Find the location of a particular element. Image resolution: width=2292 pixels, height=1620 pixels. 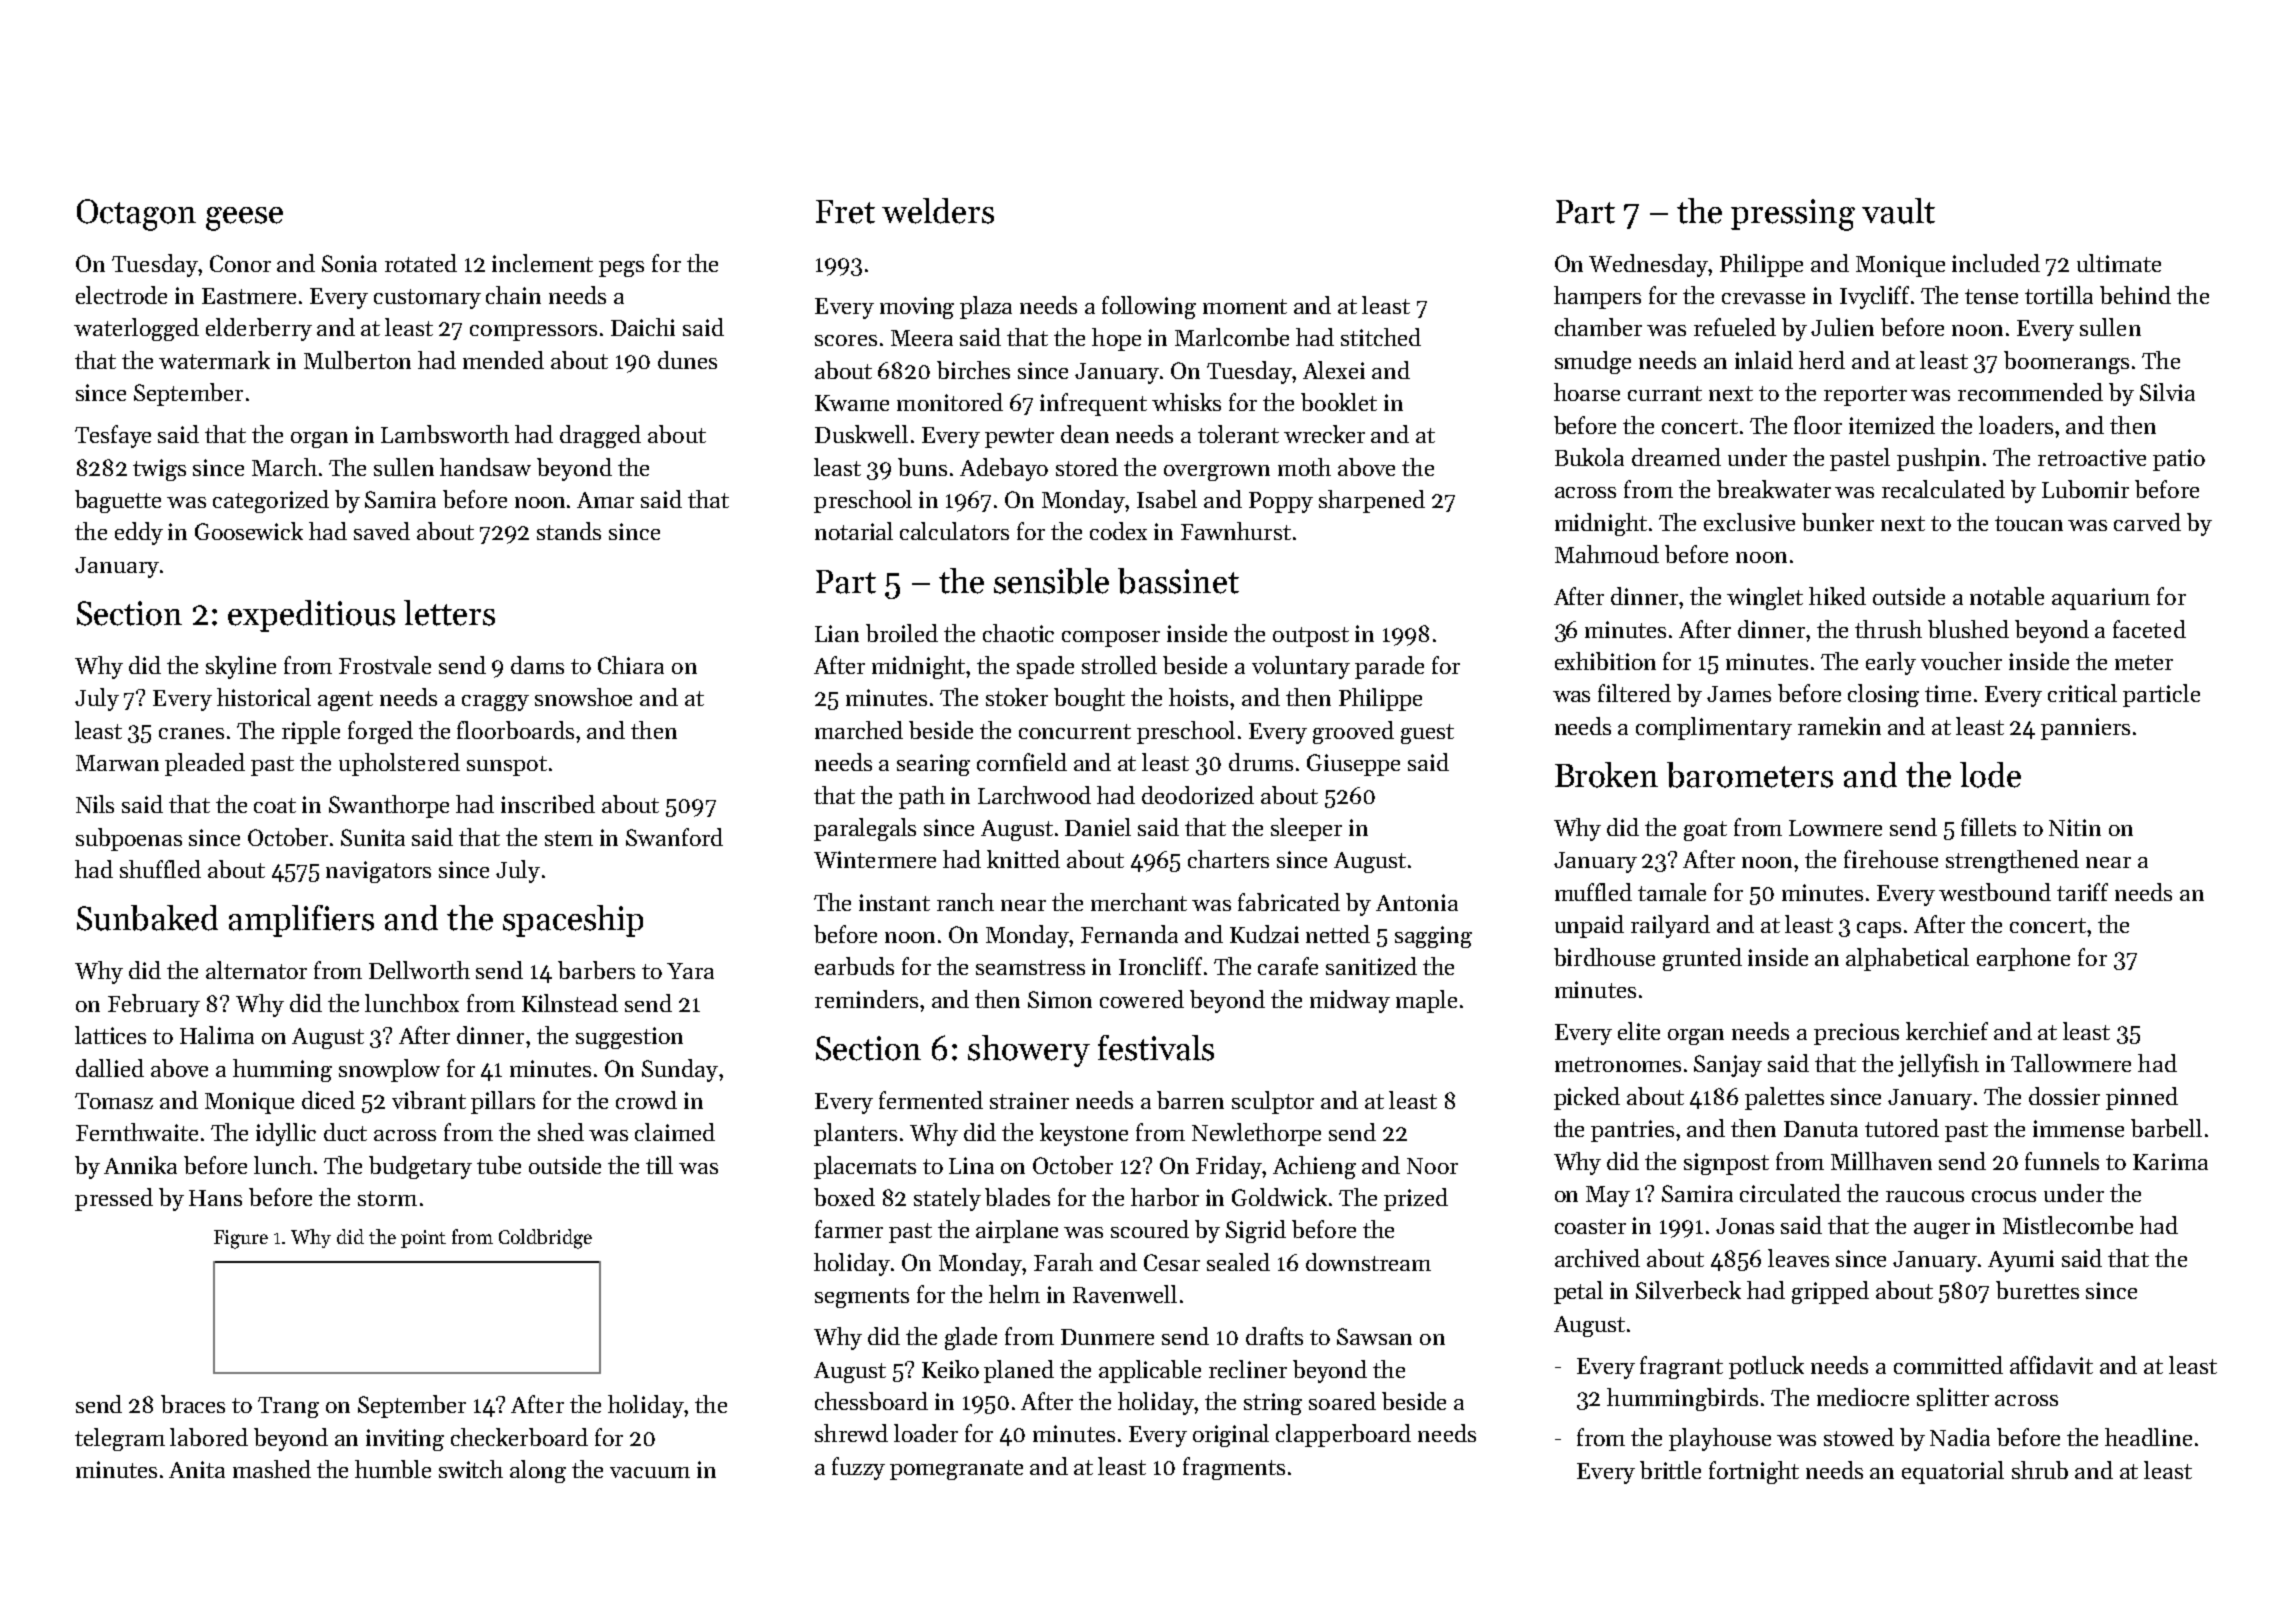

fillets is located at coordinates (1988, 827).
